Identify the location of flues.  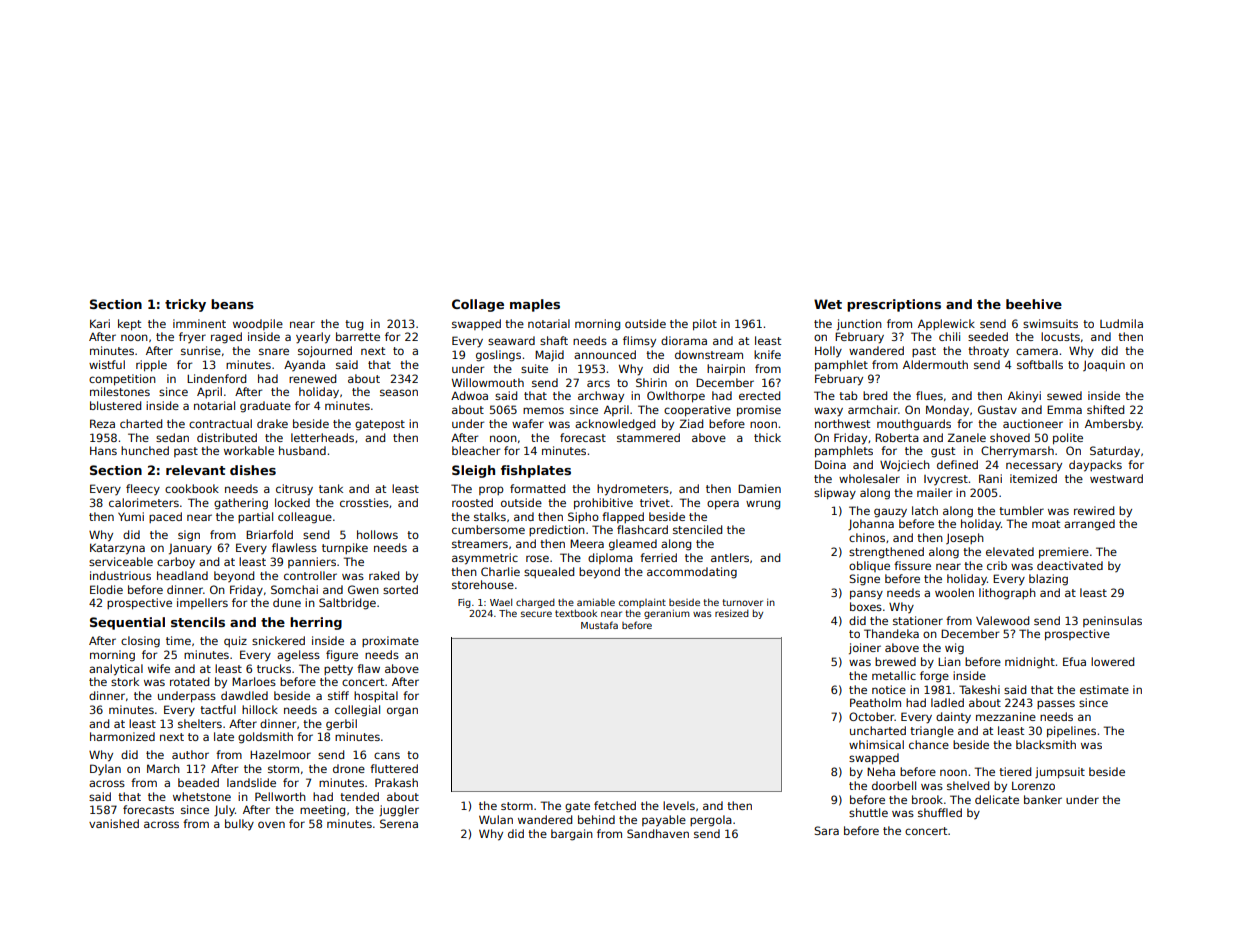
(929, 395).
